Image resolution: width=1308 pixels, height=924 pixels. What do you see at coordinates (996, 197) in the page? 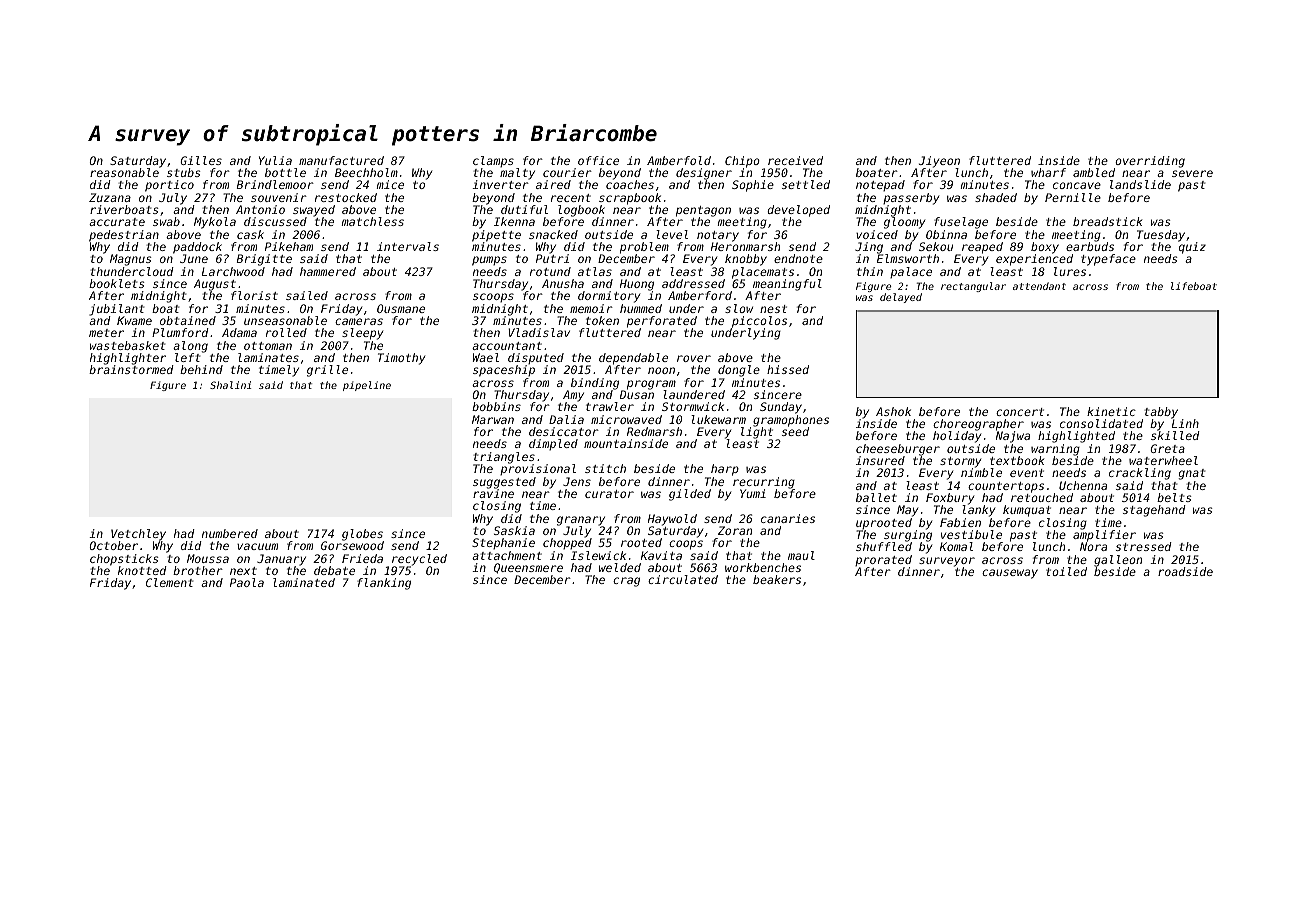
I see `shaded` at bounding box center [996, 197].
